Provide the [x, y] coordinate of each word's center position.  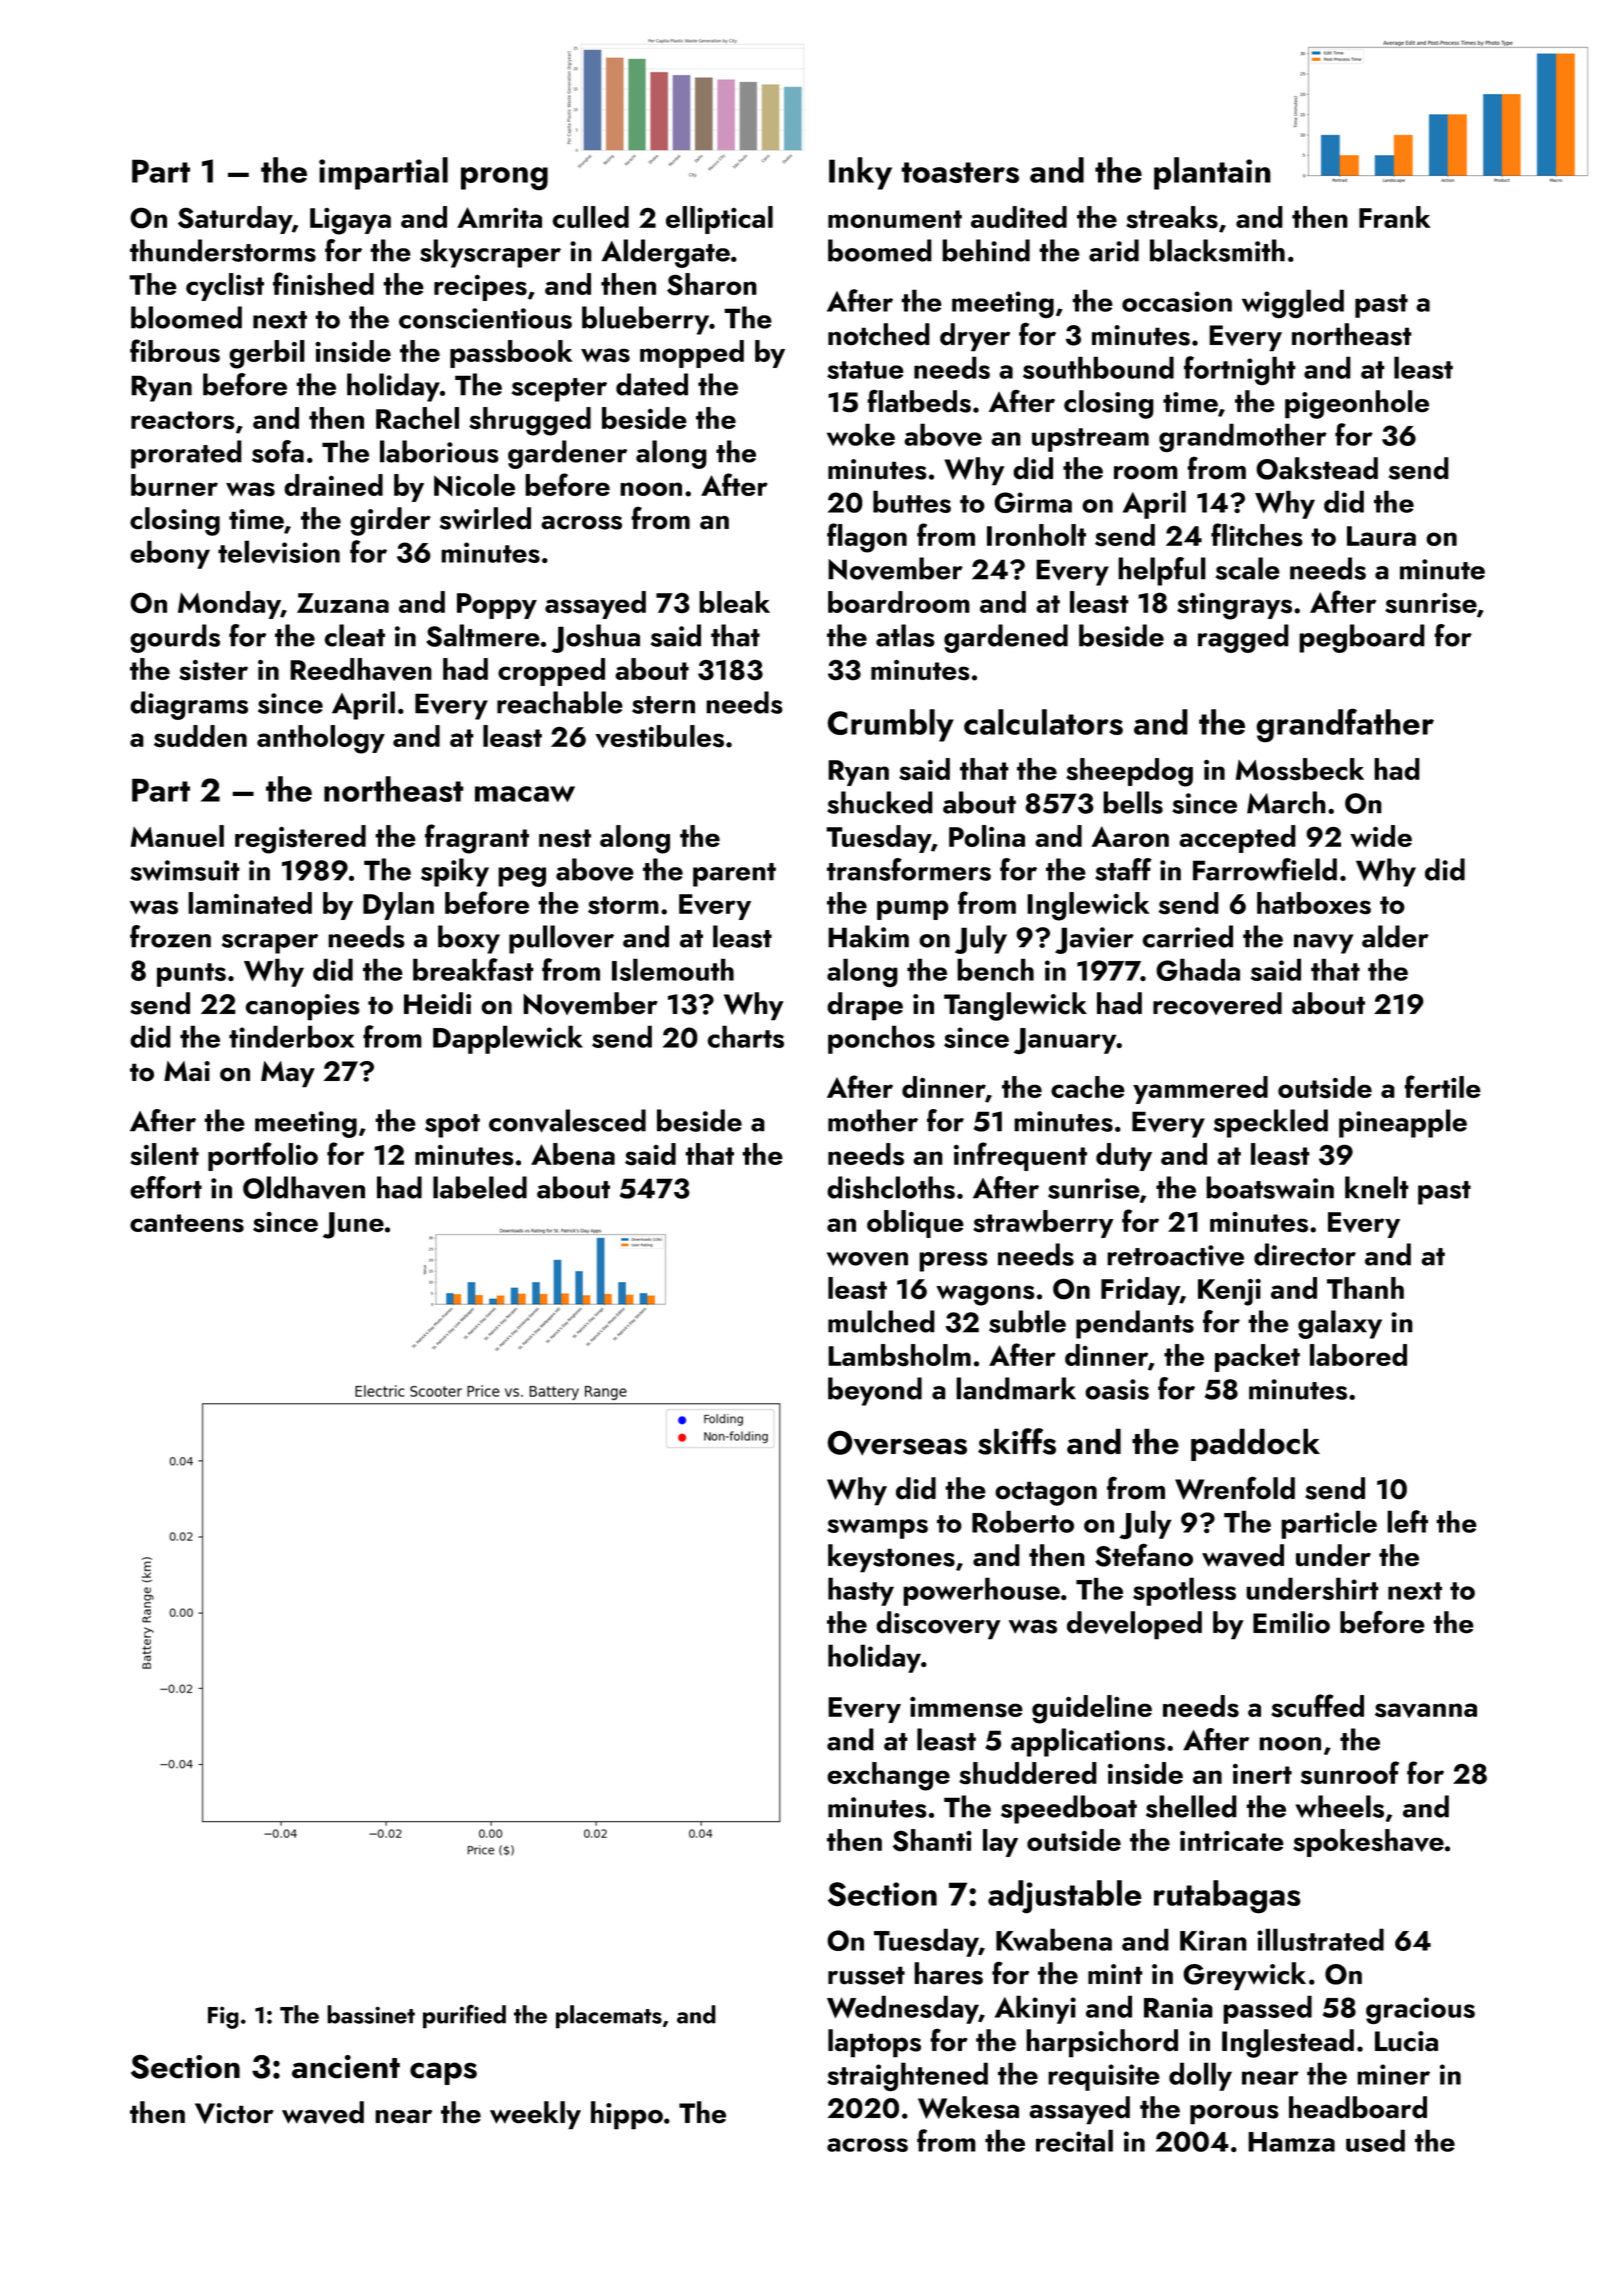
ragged [1243, 638]
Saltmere [483, 635]
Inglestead [1288, 2043]
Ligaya [350, 221]
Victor [234, 2113]
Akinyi [1035, 2009]
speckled [1271, 1123]
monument [895, 219]
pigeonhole [1357, 404]
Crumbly [890, 725]
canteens [187, 1223]
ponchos [881, 1039]
